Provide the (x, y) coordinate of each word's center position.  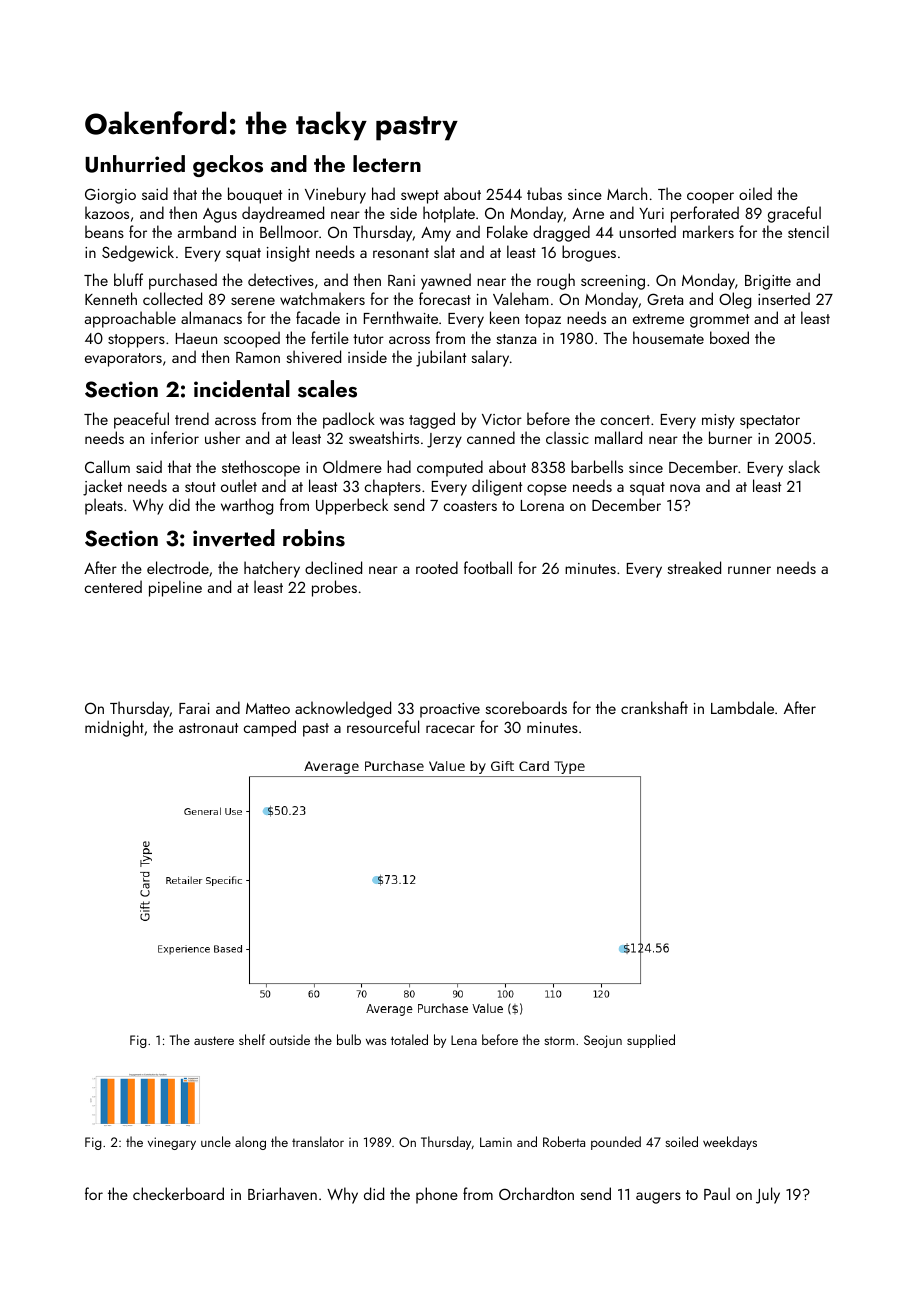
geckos (228, 166)
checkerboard (178, 1193)
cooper (710, 198)
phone (437, 1195)
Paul (717, 1193)
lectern (387, 163)
